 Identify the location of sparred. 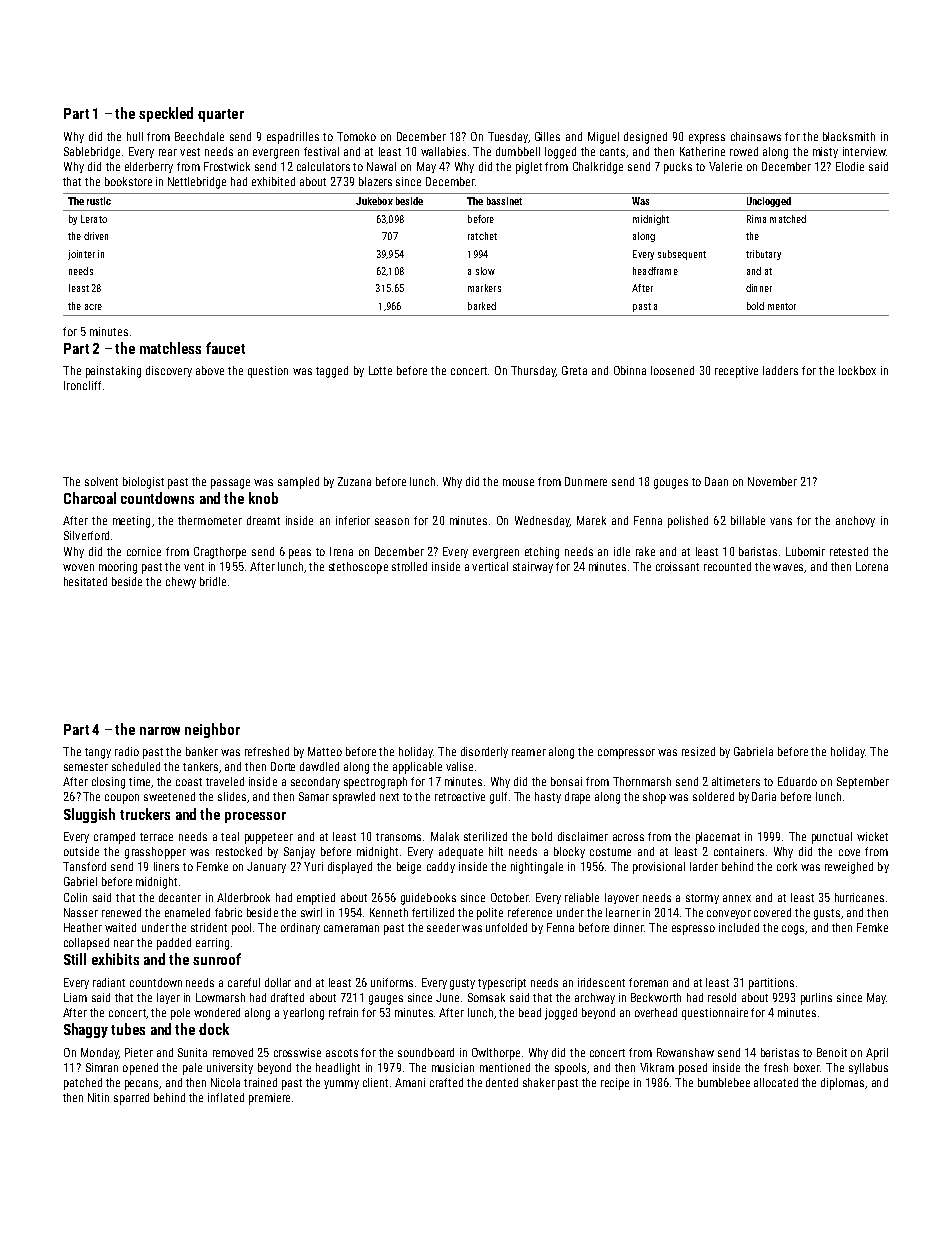
(131, 1099).
